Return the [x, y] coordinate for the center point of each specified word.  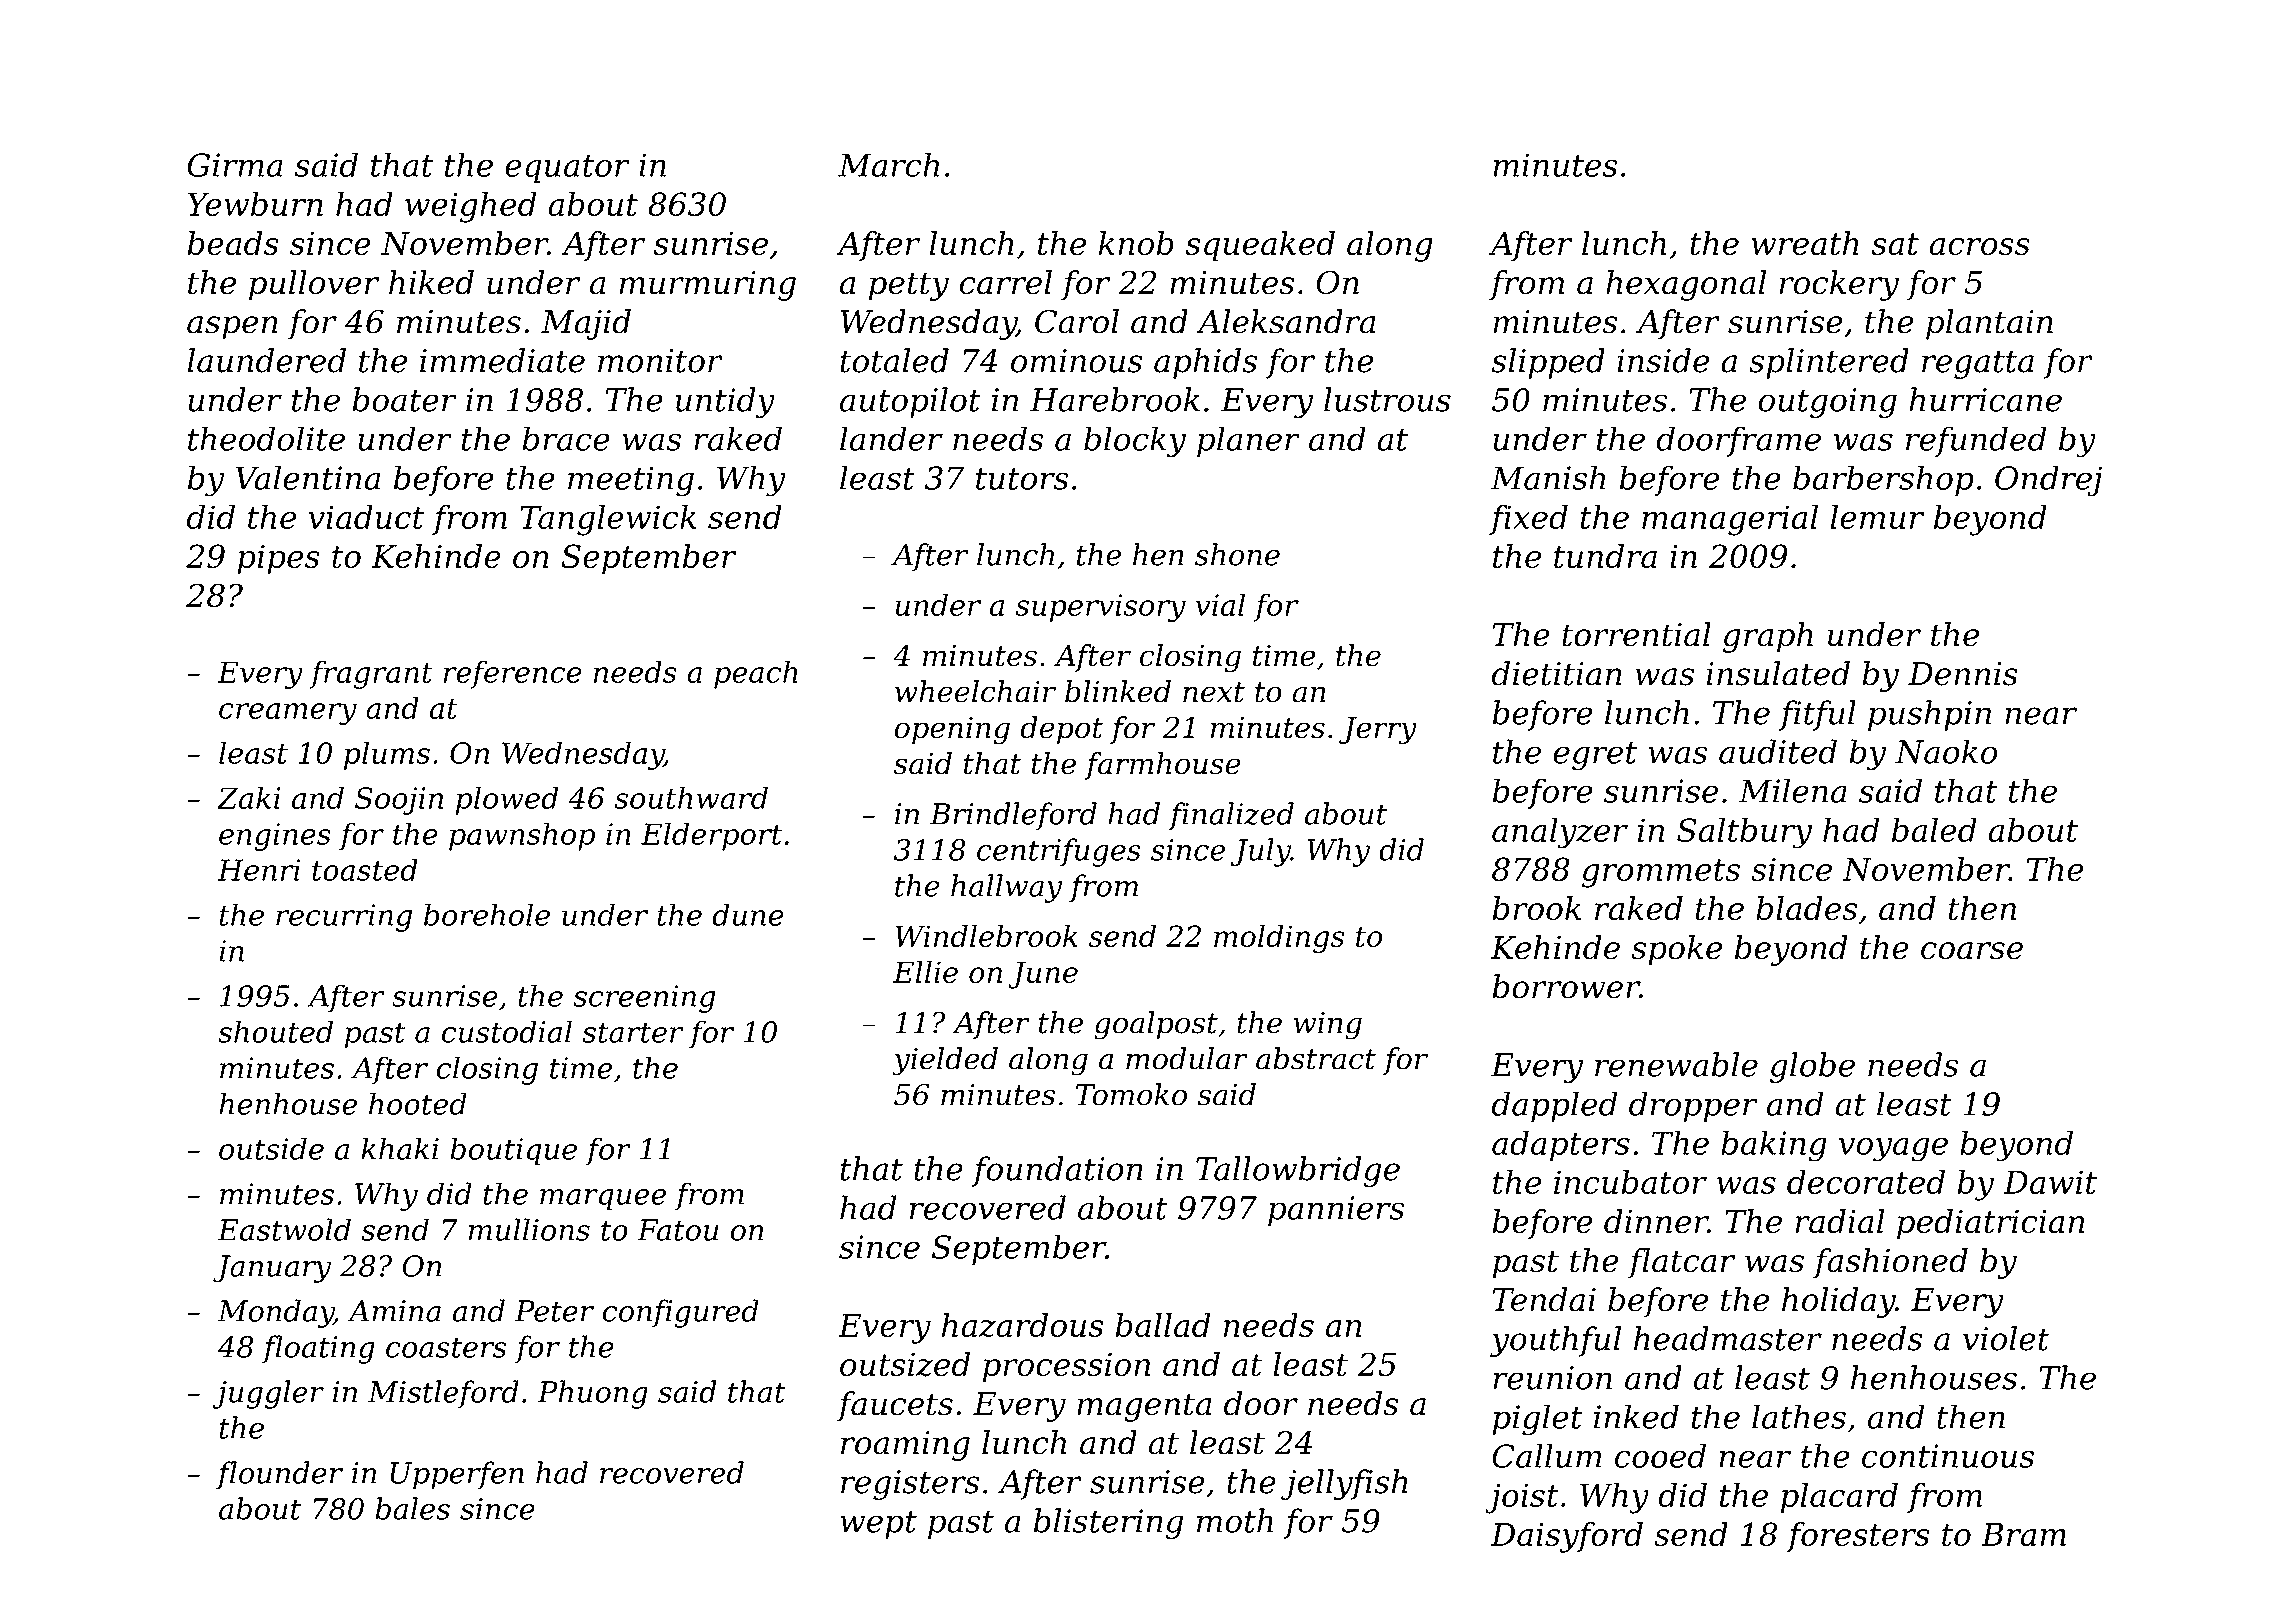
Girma [235, 165]
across [1979, 246]
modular [1187, 1058]
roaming [905, 1446]
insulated [1778, 673]
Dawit [2050, 1182]
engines [275, 837]
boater [404, 399]
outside [271, 1148]
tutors [1022, 479]
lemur [1877, 517]
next [1214, 692]
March [888, 164]
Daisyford [1567, 1537]
